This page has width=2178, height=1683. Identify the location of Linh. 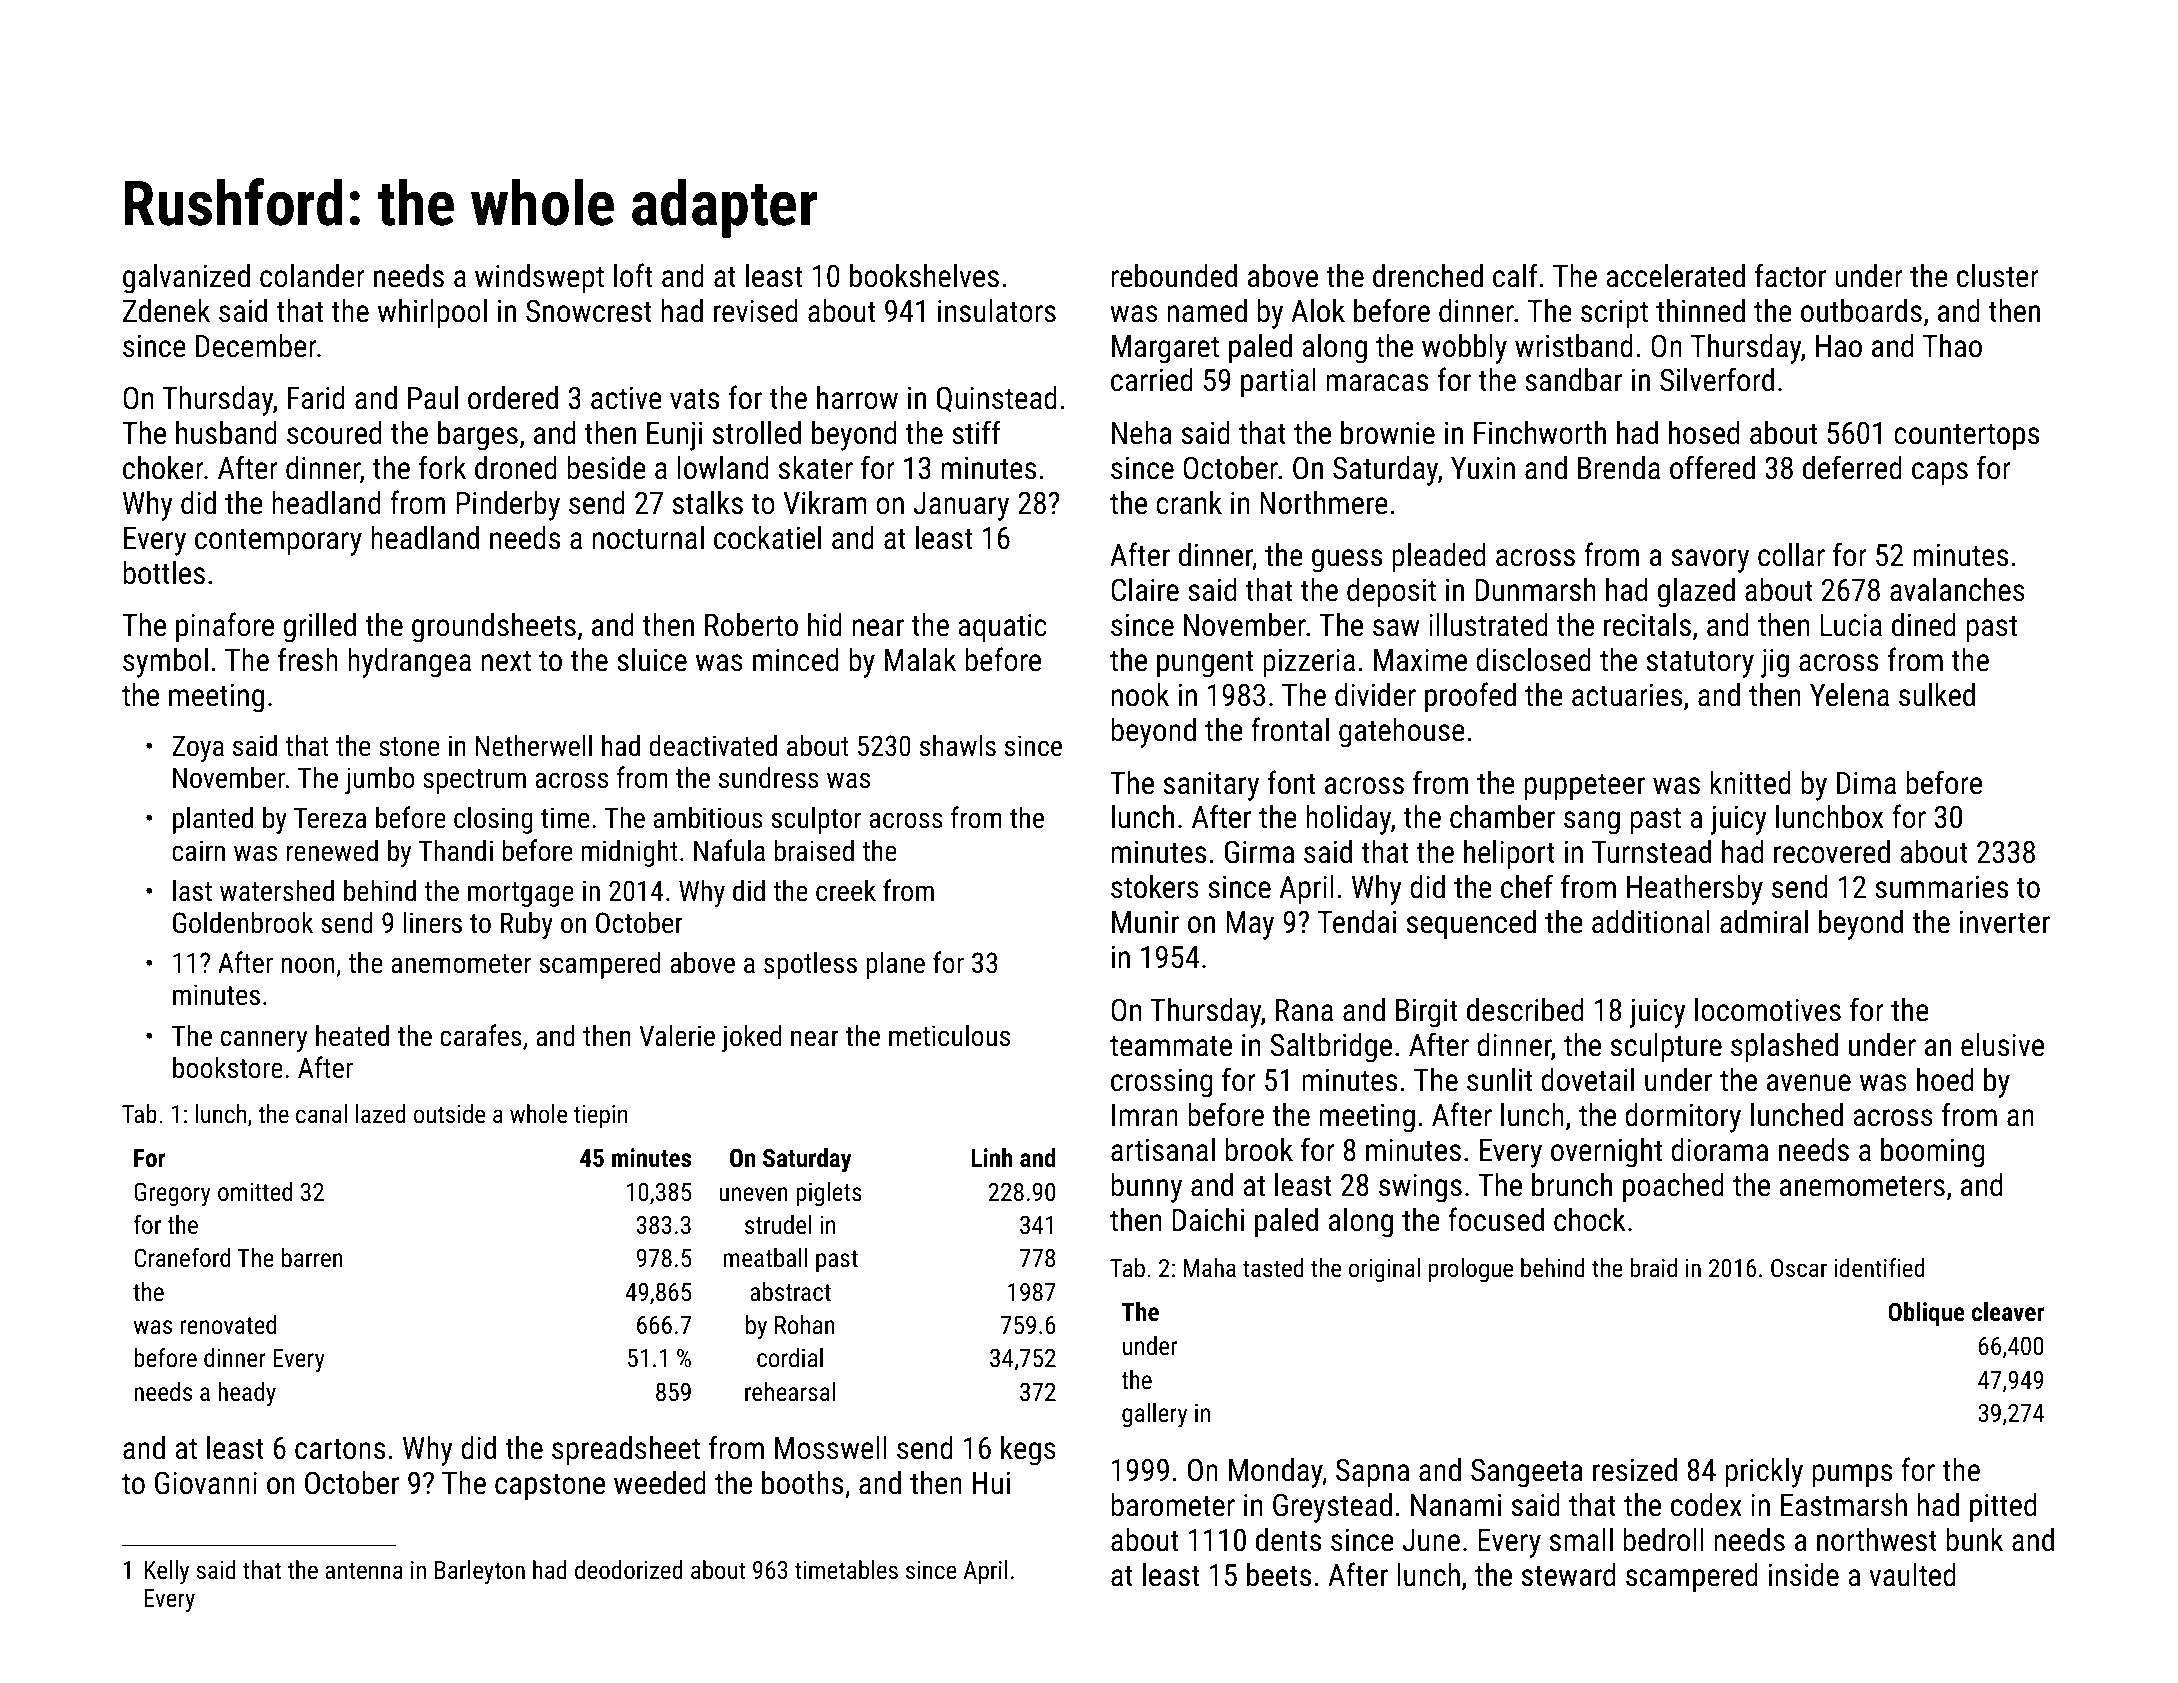
(992, 1157).
